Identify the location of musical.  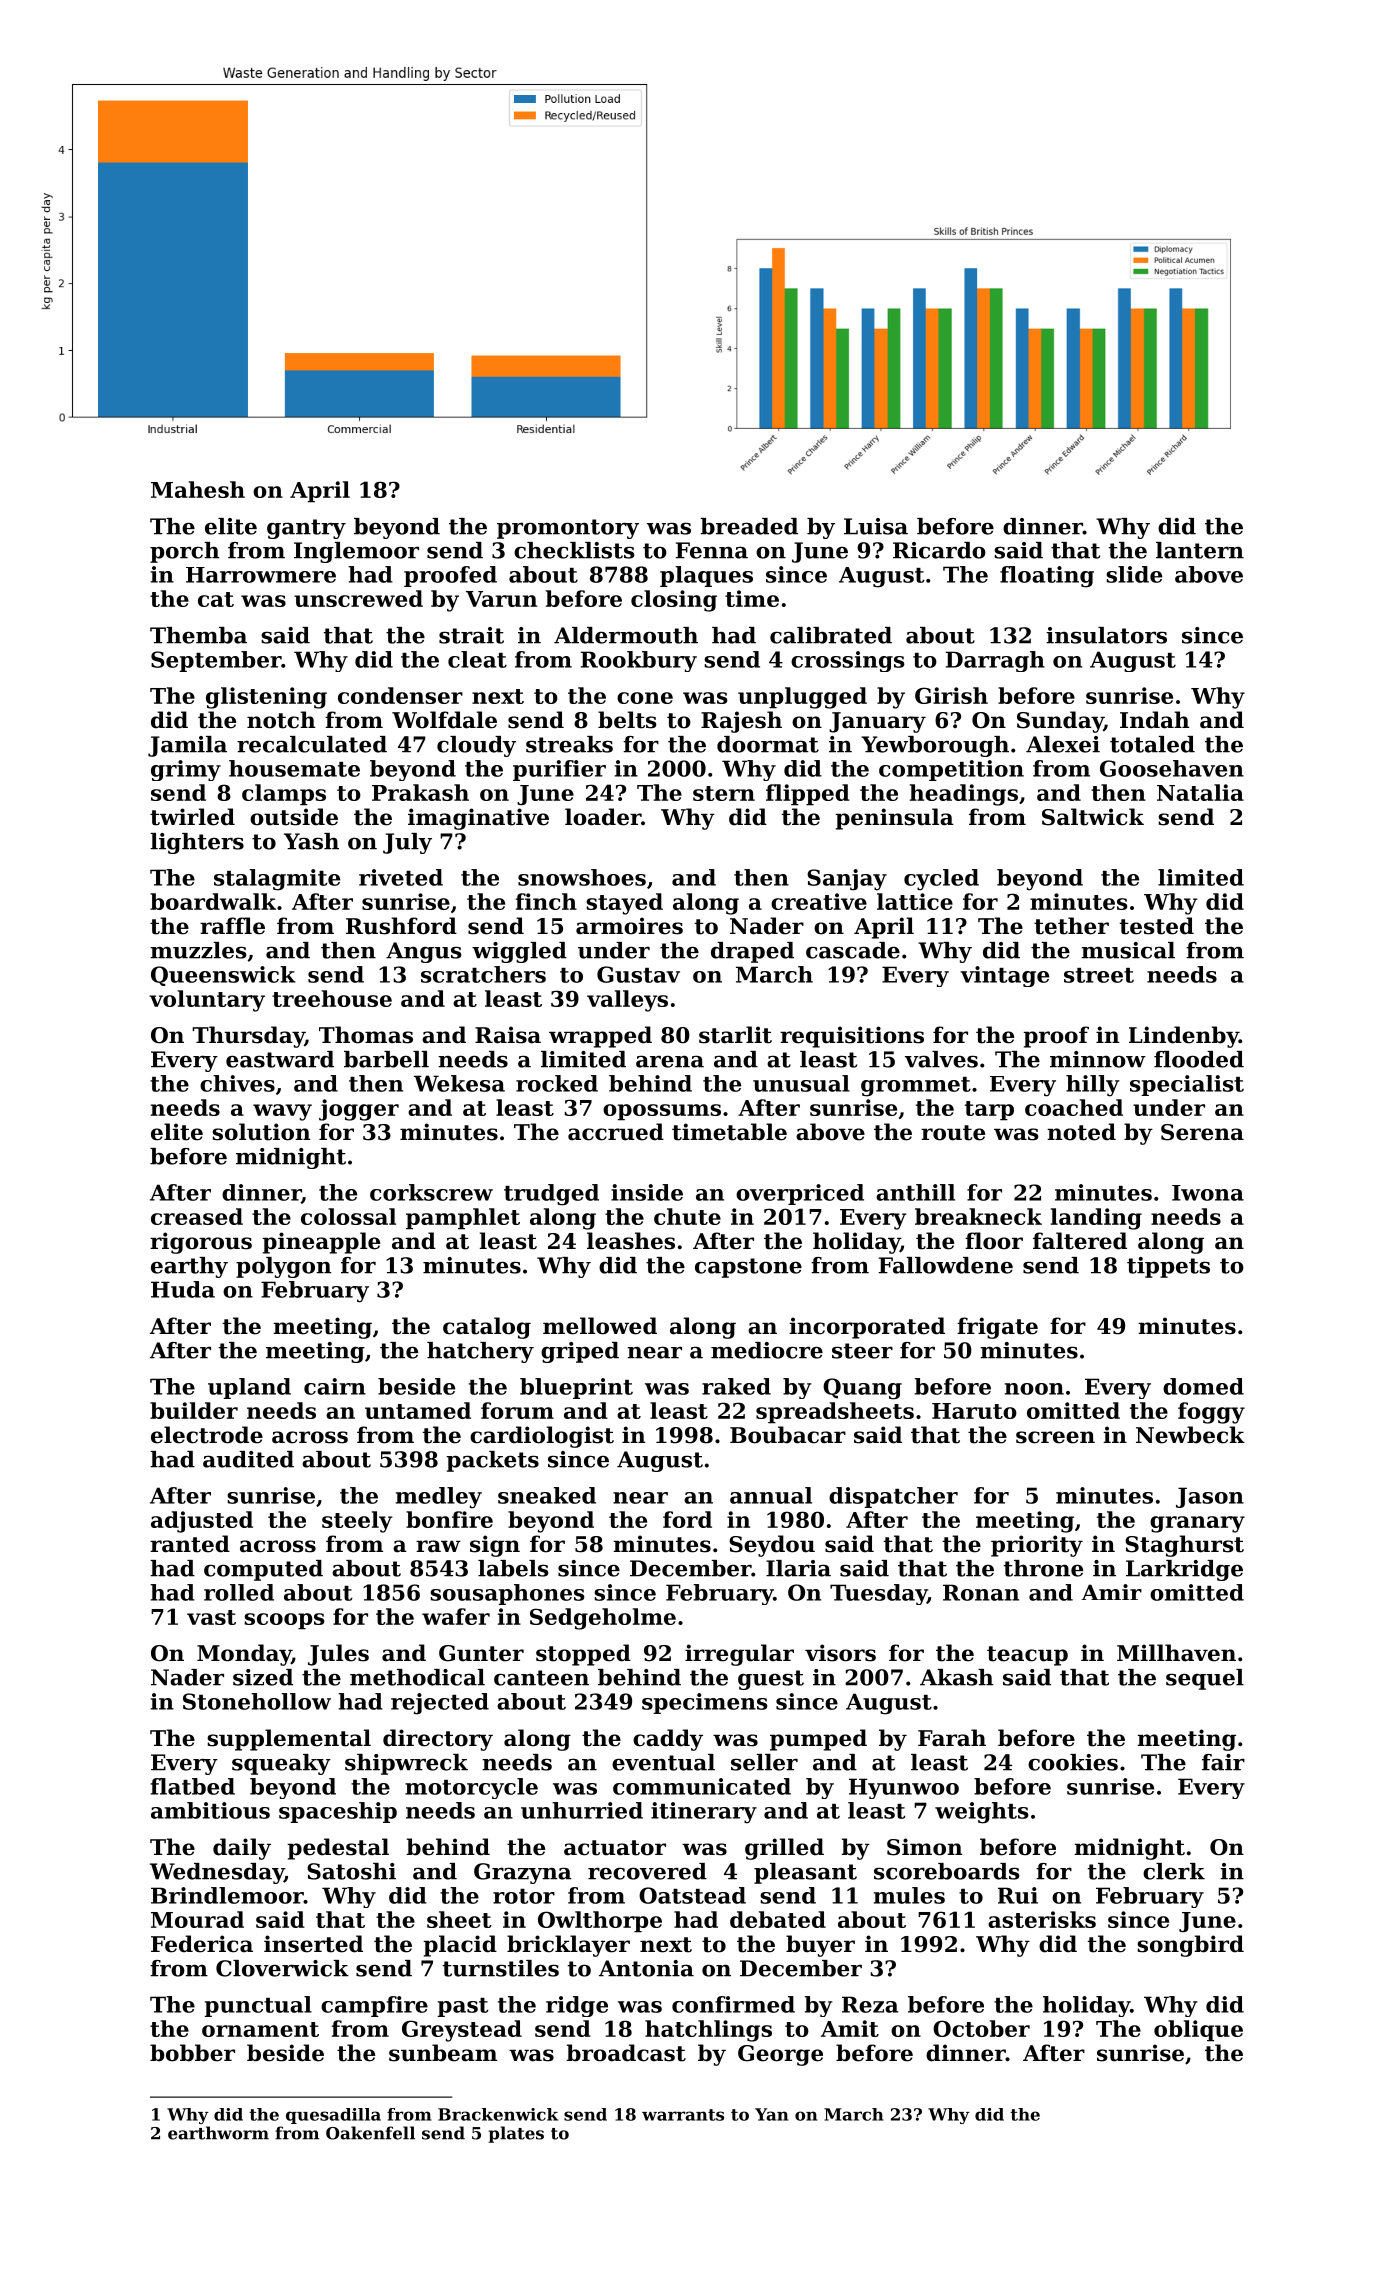
(1128, 950).
